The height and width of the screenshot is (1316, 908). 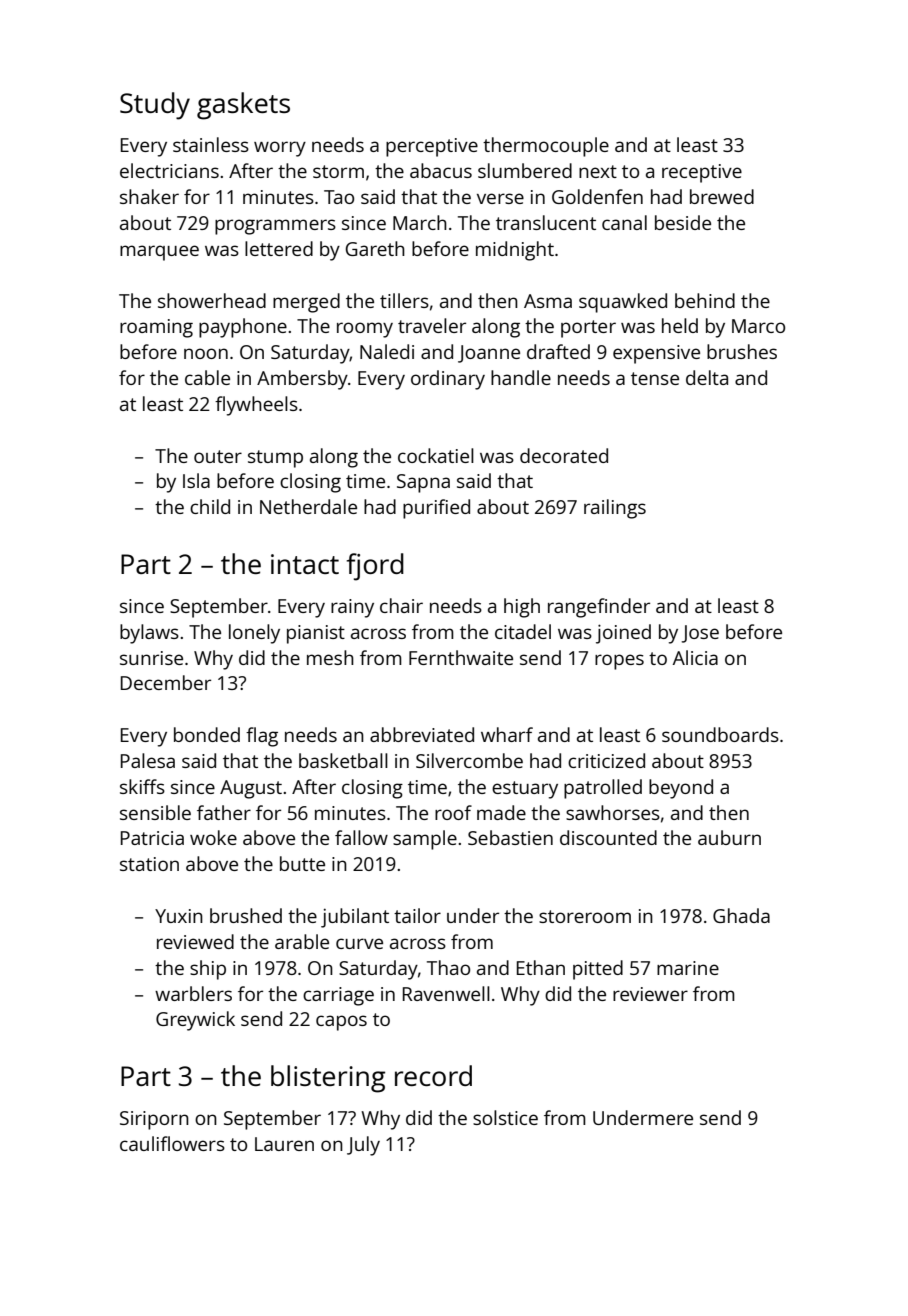 What do you see at coordinates (546, 147) in the screenshot?
I see `thermocouple` at bounding box center [546, 147].
